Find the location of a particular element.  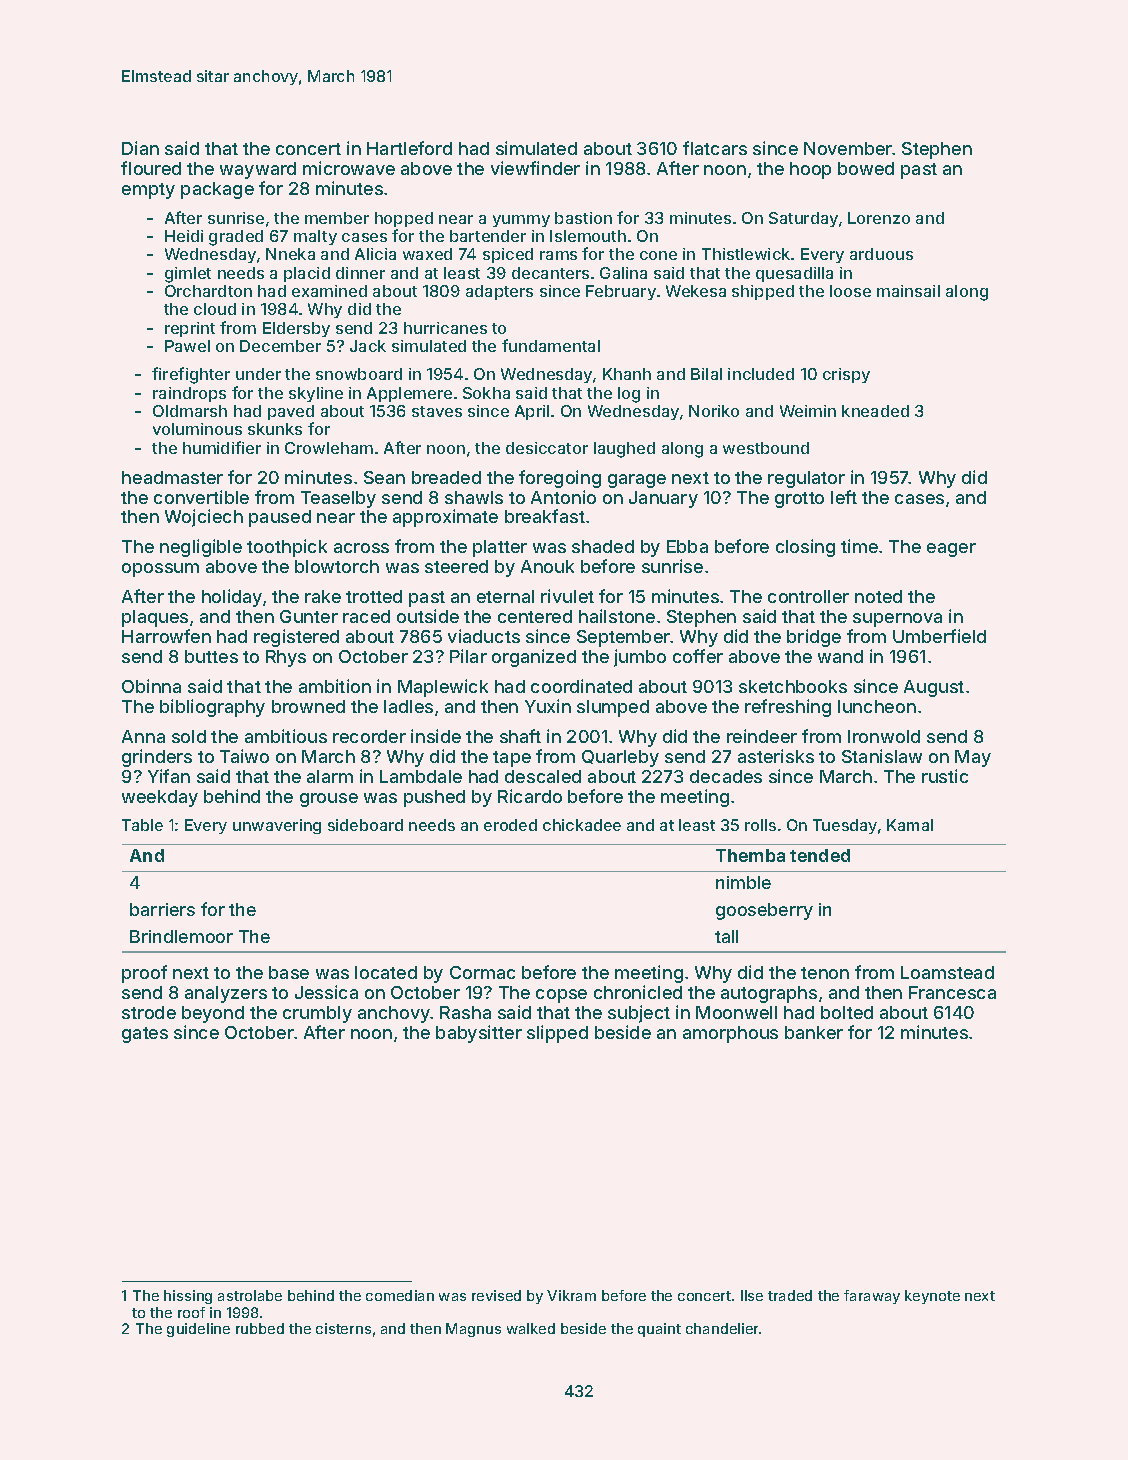

Hartleford is located at coordinates (409, 148).
